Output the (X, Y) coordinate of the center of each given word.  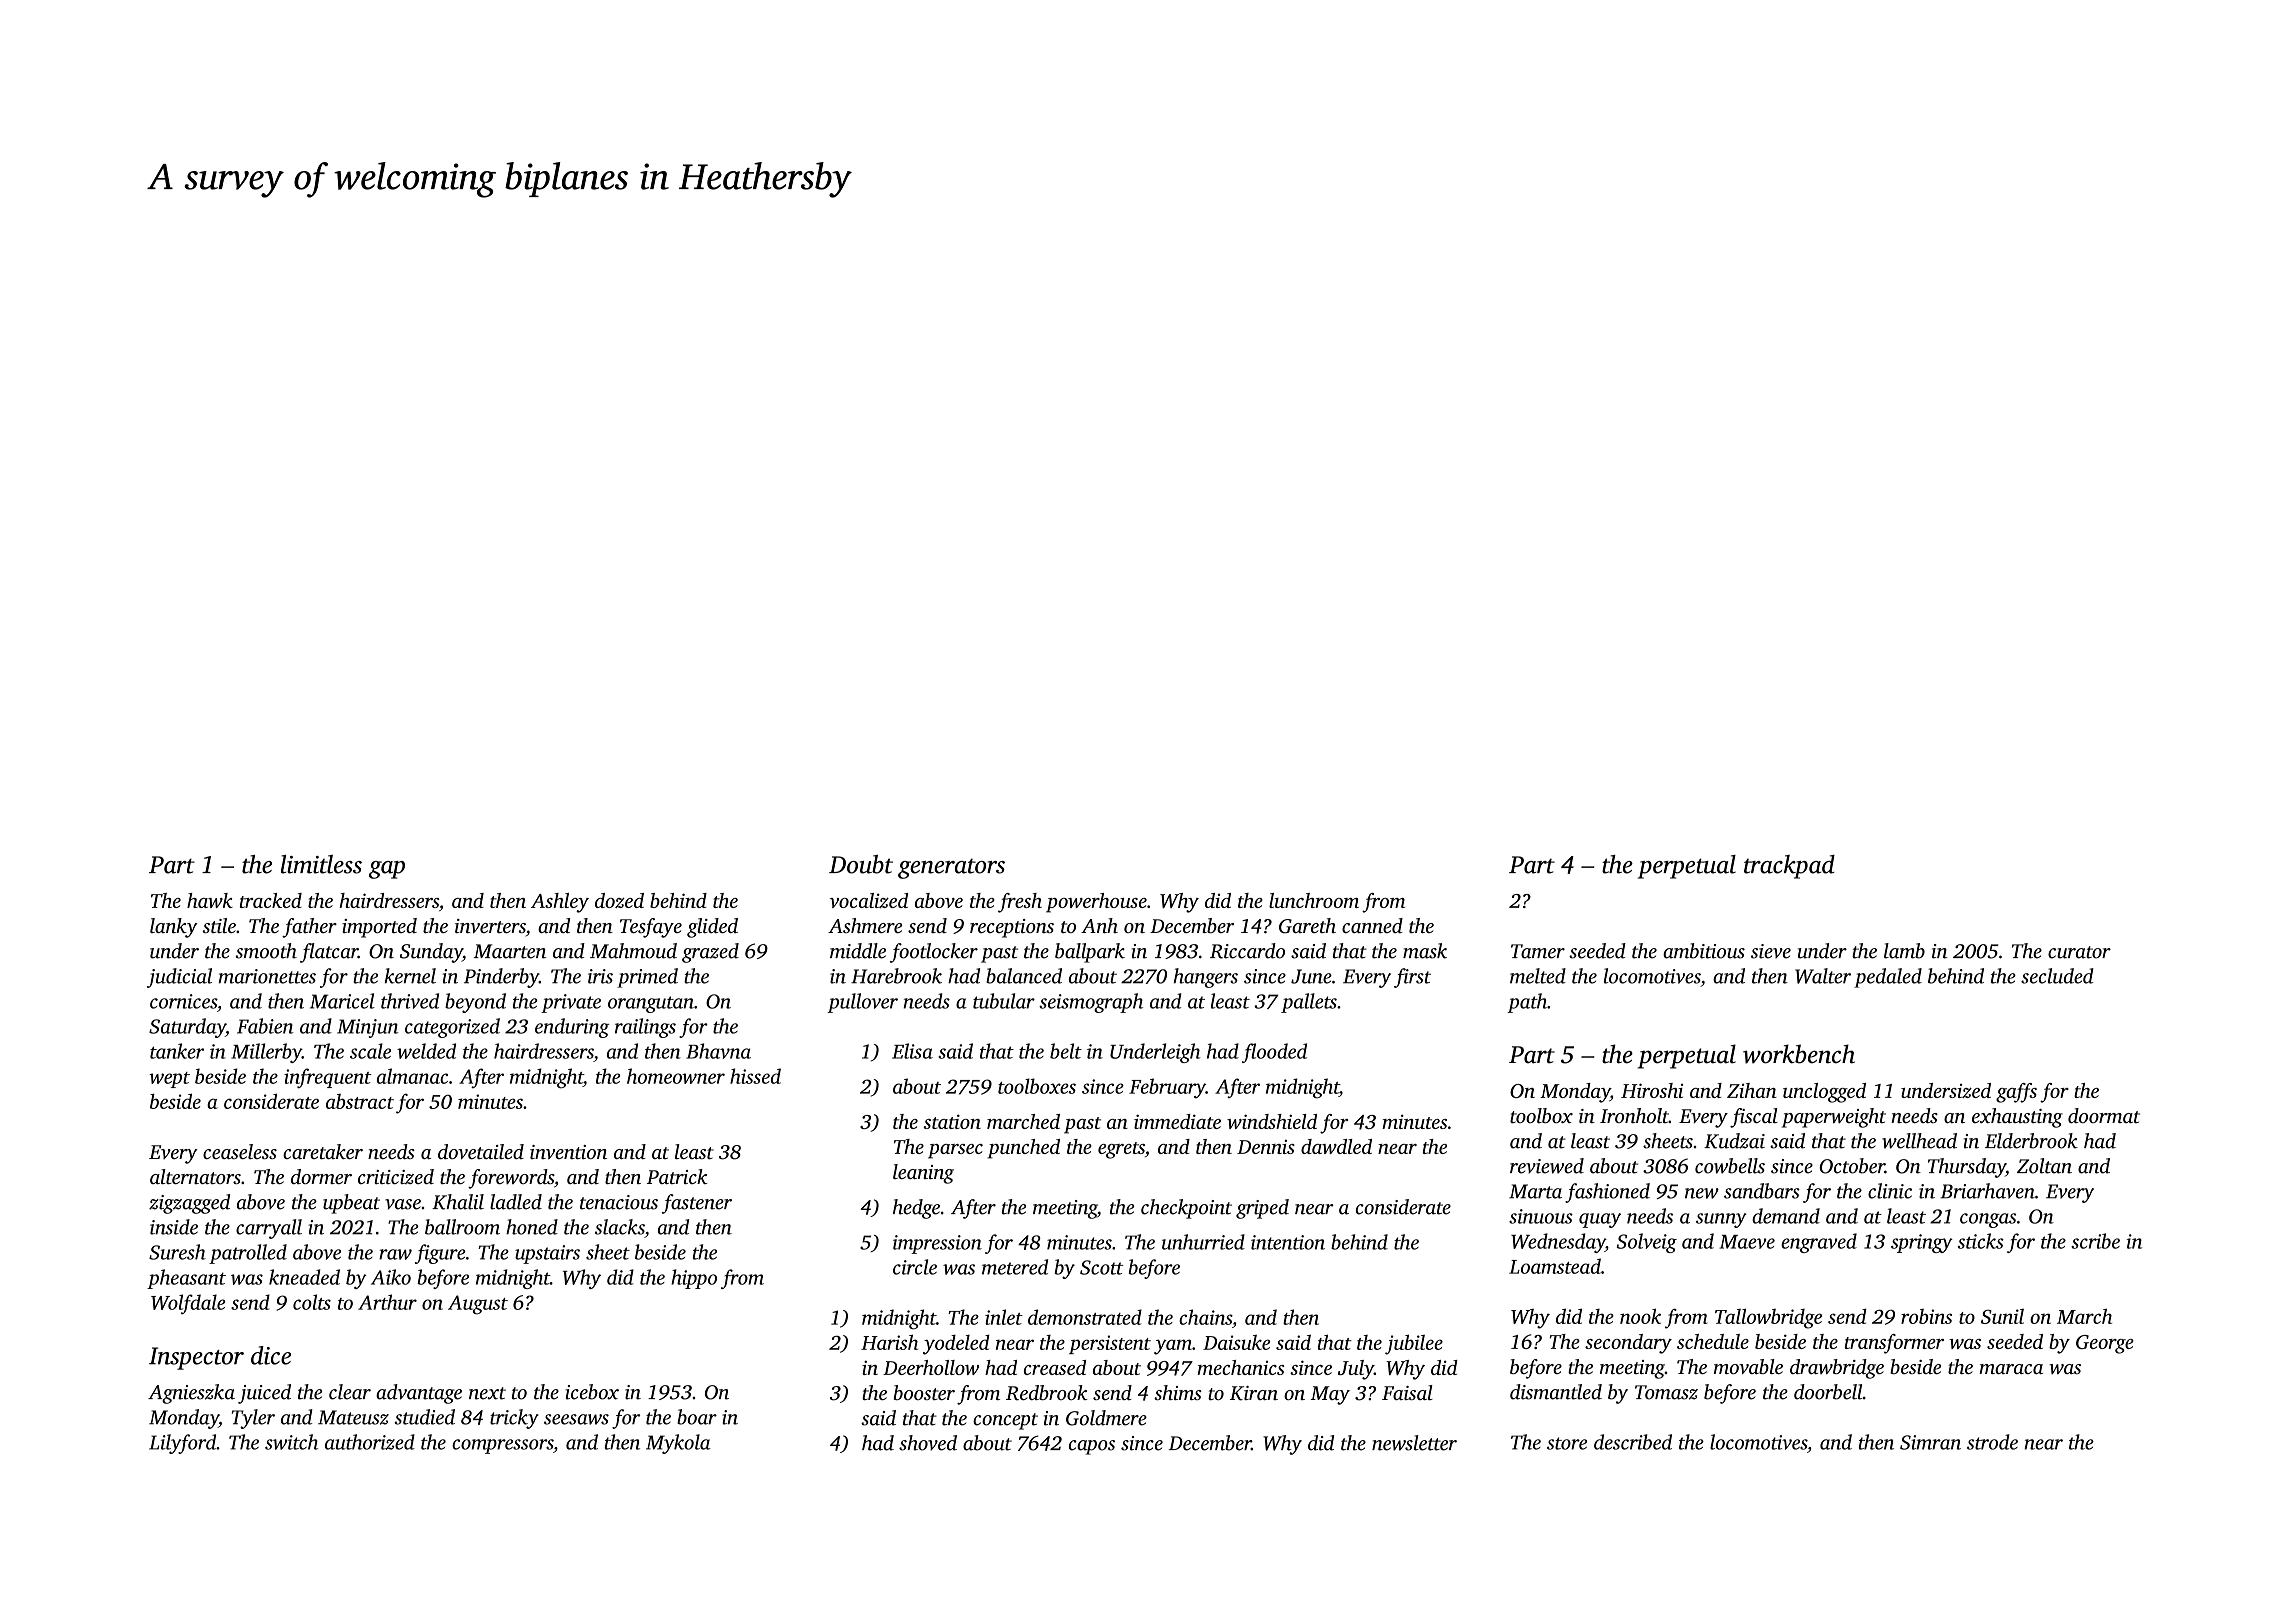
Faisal (1407, 1392)
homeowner (676, 1076)
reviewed (1547, 1166)
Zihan (1752, 1090)
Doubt (861, 864)
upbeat (351, 1204)
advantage (419, 1394)
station (952, 1121)
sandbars (1762, 1191)
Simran (1930, 1442)
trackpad (1789, 867)
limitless (321, 864)
